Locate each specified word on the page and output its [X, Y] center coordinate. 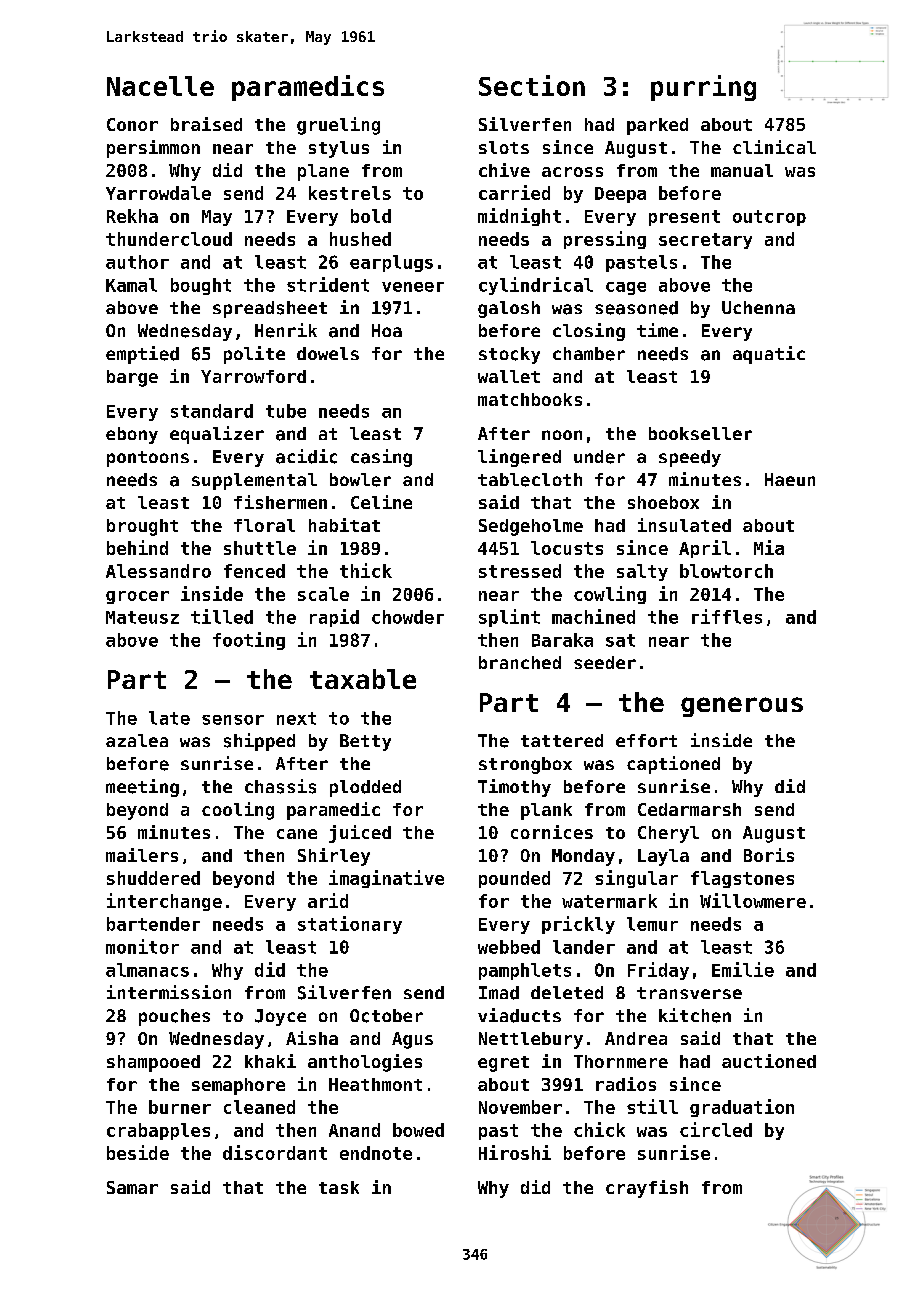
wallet [509, 376]
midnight [519, 217]
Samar [132, 1187]
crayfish [647, 1189]
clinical [774, 147]
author [137, 262]
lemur [652, 924]
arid [328, 900]
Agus [412, 1040]
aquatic [769, 355]
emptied [142, 355]
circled [716, 1129]
